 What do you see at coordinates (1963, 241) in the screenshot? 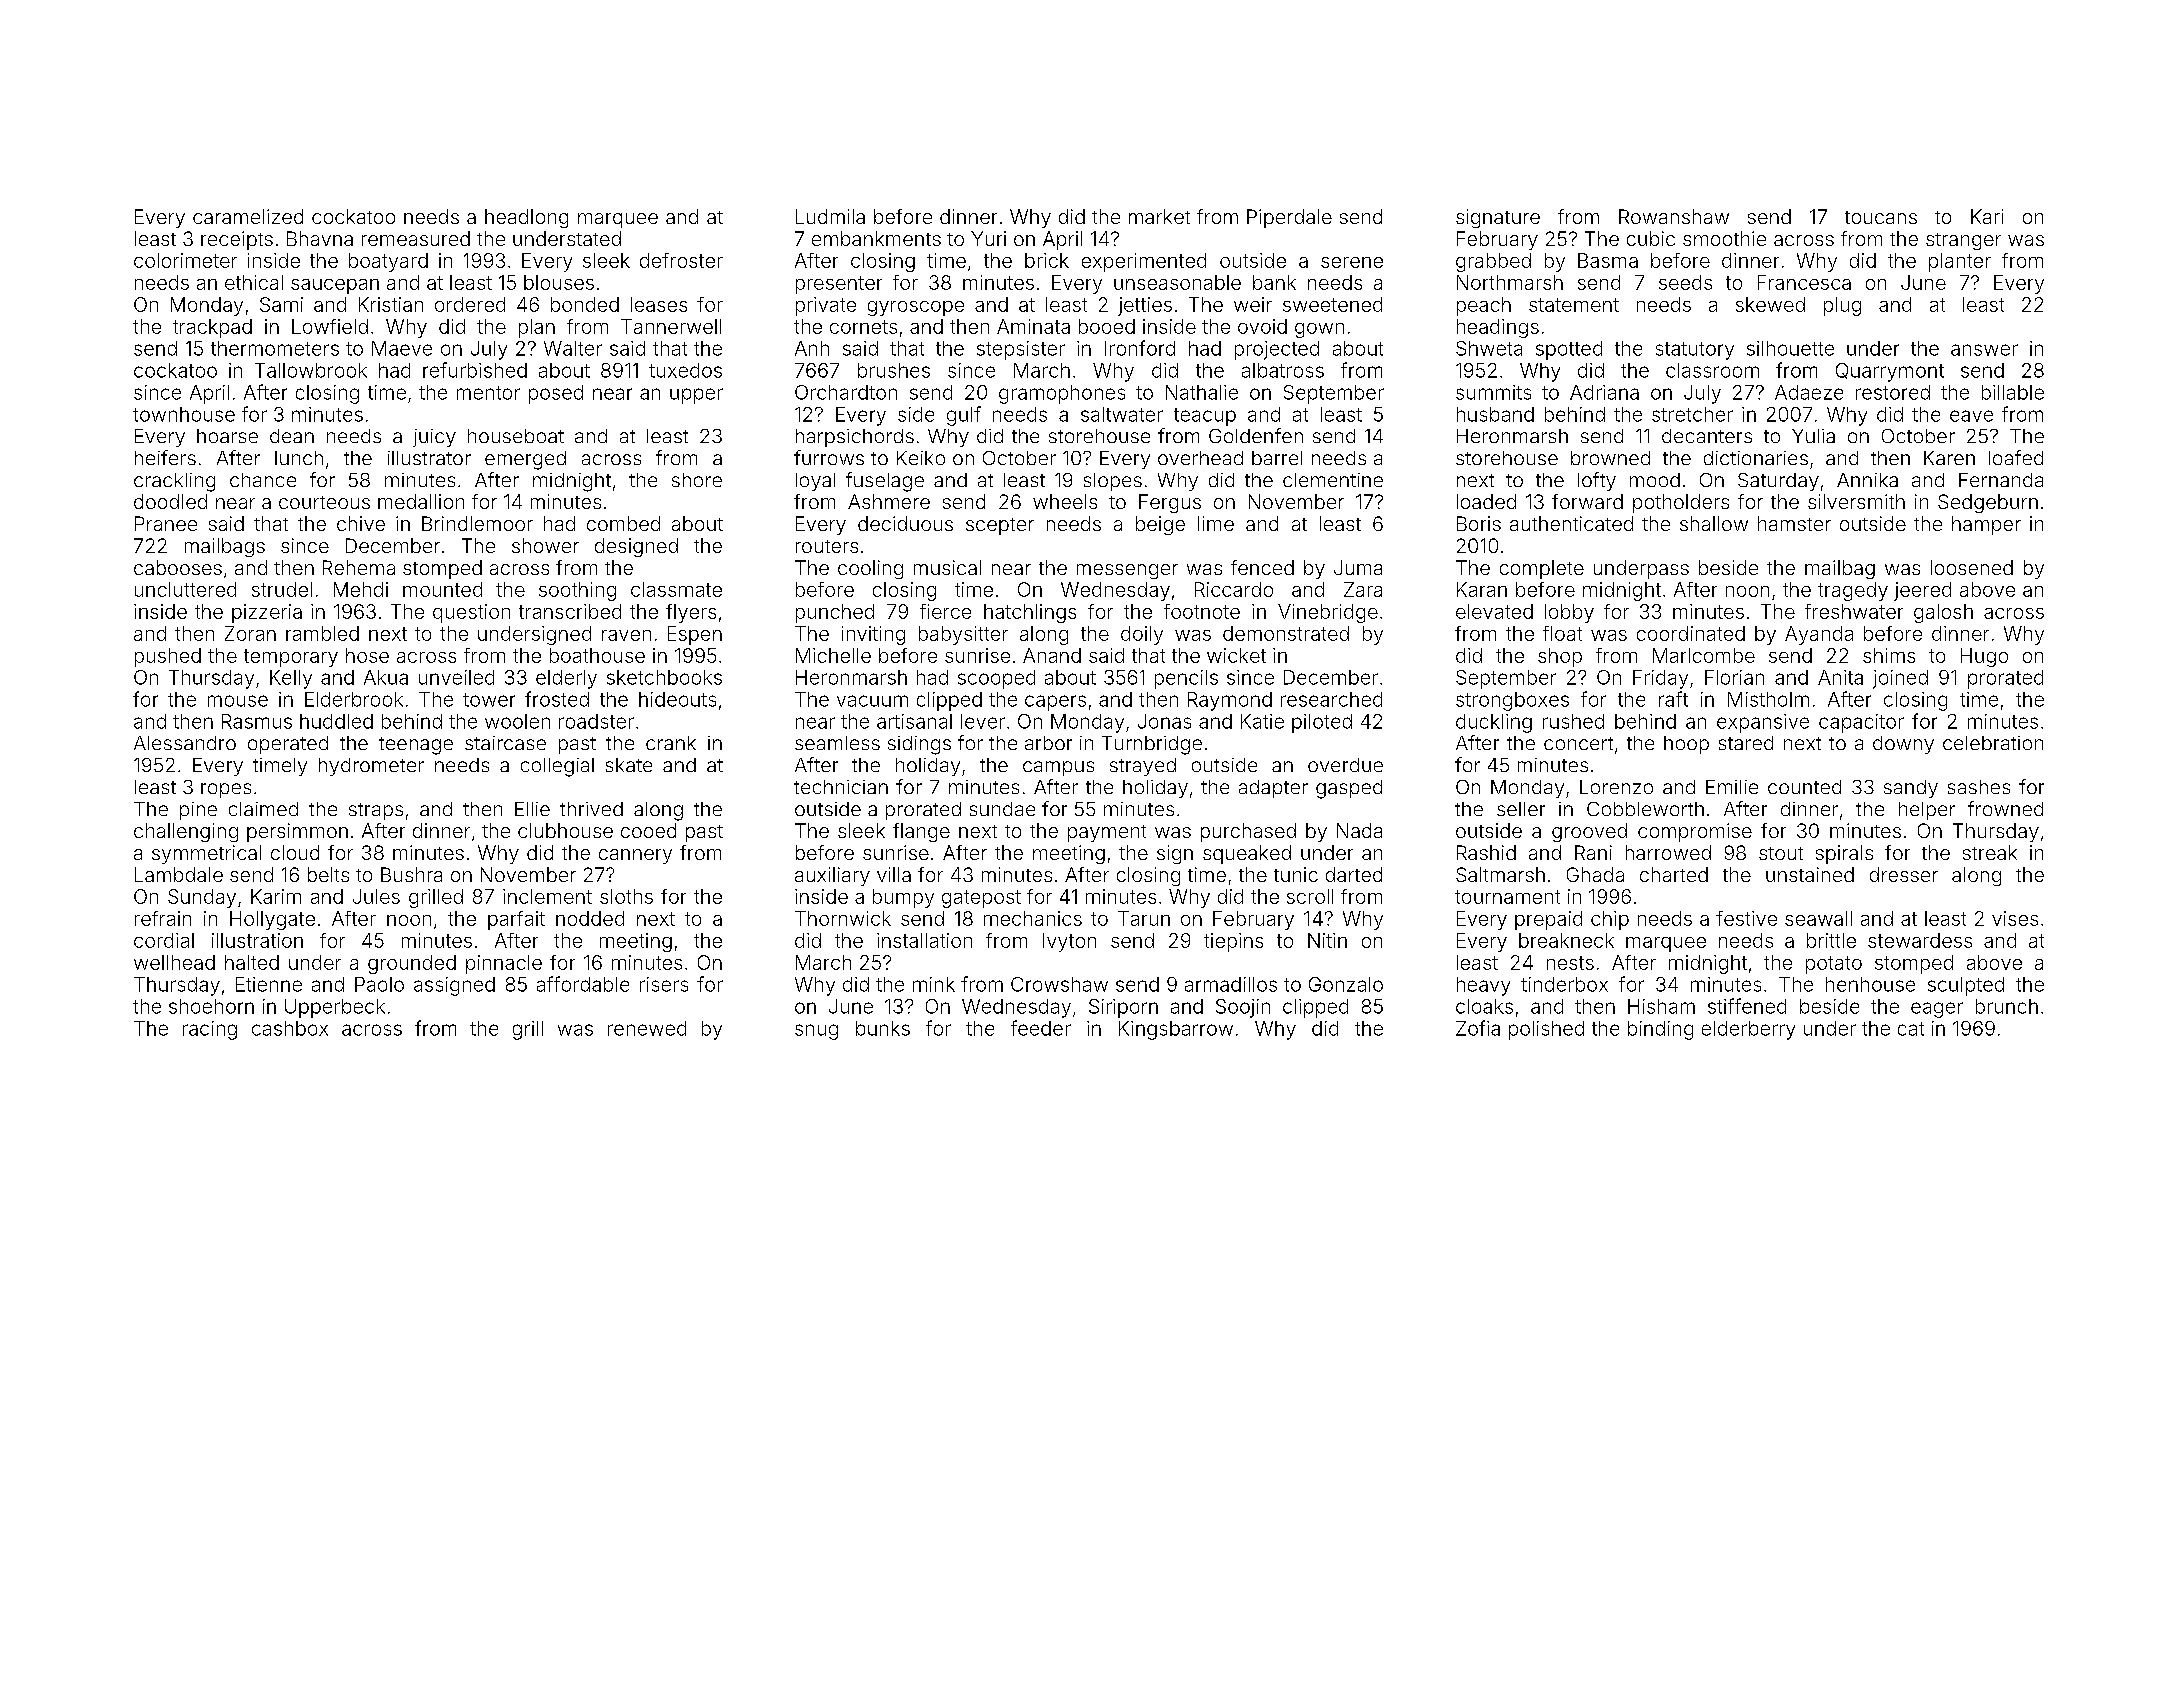
I see `stranger` at bounding box center [1963, 241].
